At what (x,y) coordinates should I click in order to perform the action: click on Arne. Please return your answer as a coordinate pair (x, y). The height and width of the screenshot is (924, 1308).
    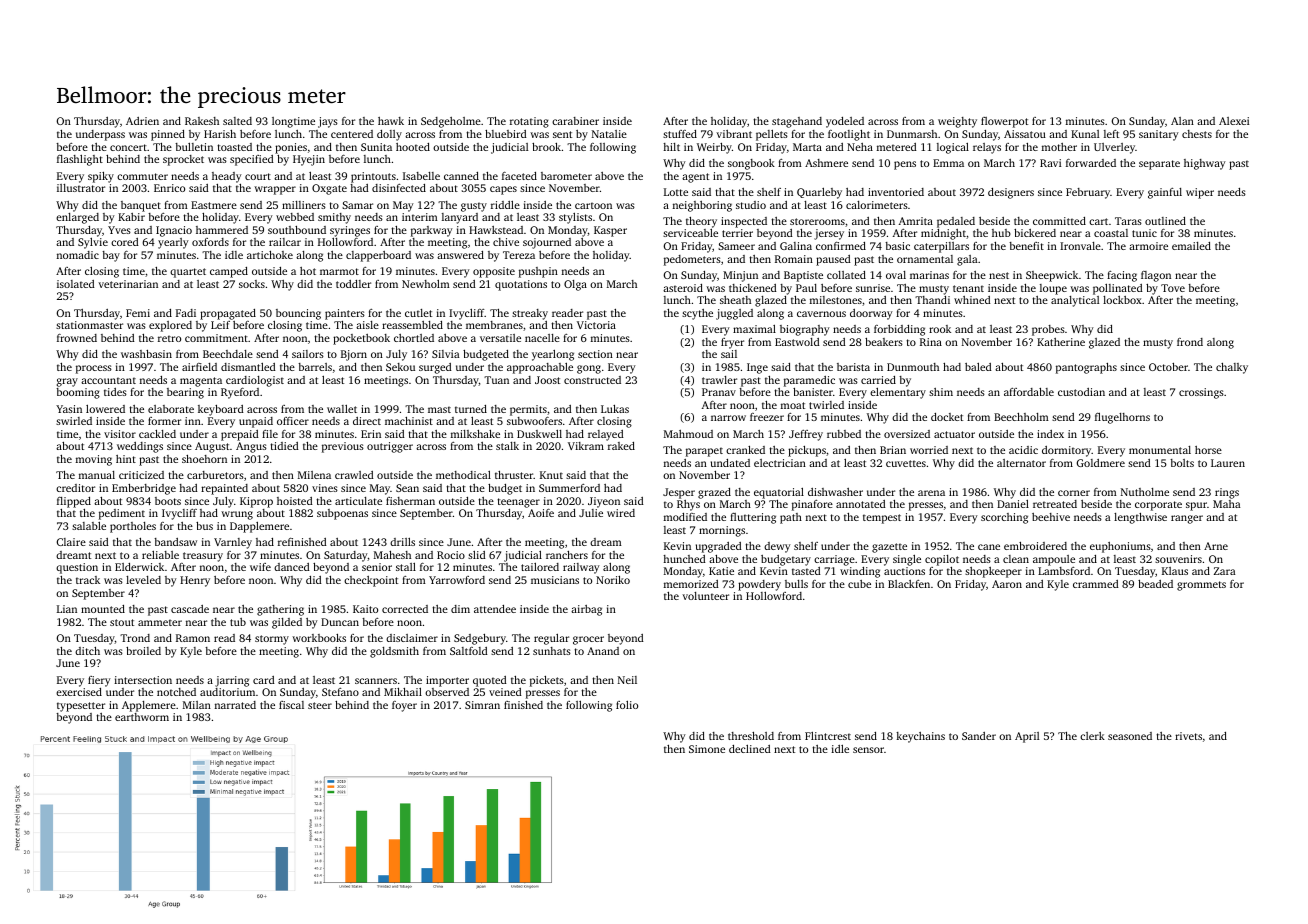
    Looking at the image, I should click on (1216, 546).
